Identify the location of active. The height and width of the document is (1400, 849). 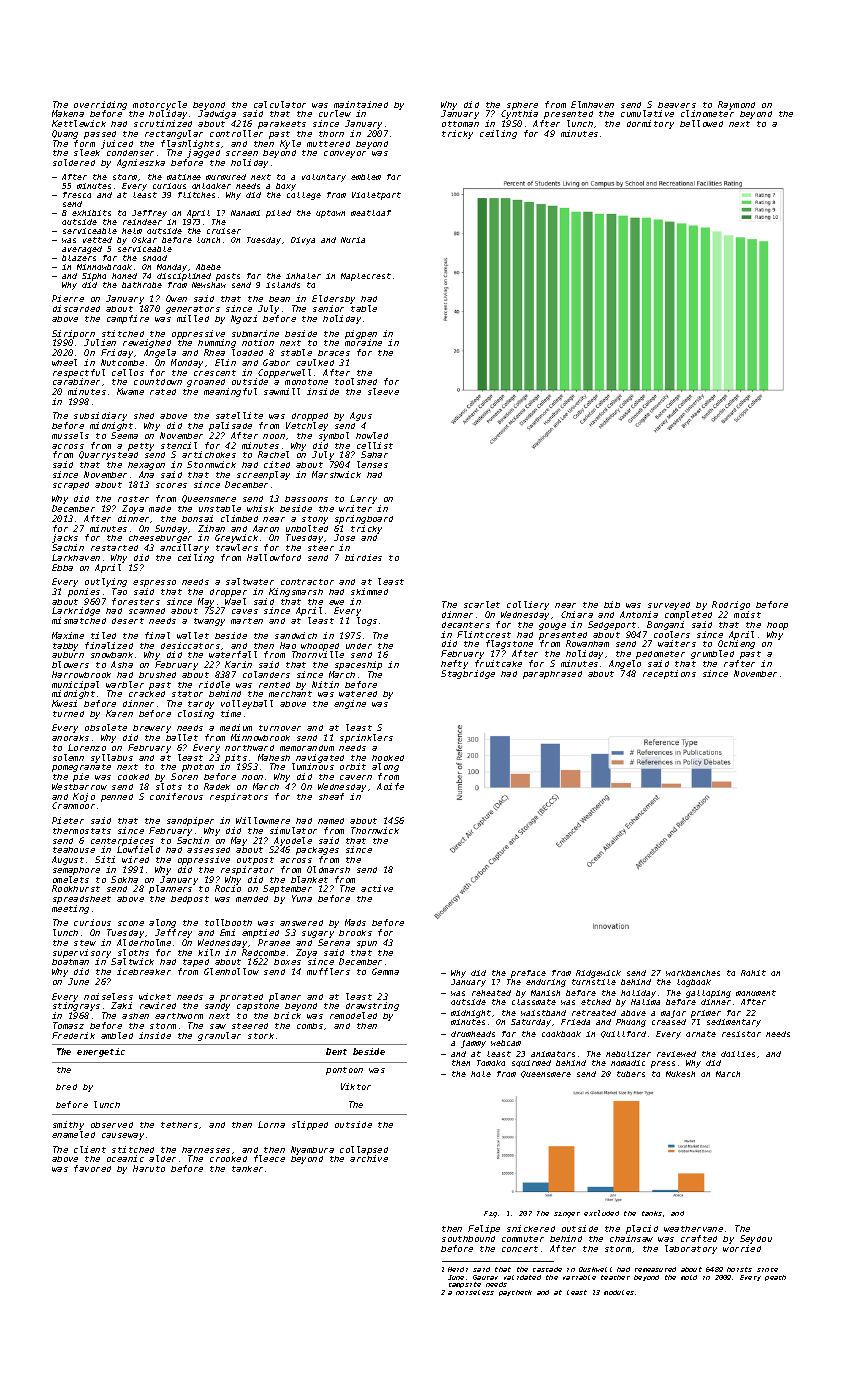
(377, 888).
